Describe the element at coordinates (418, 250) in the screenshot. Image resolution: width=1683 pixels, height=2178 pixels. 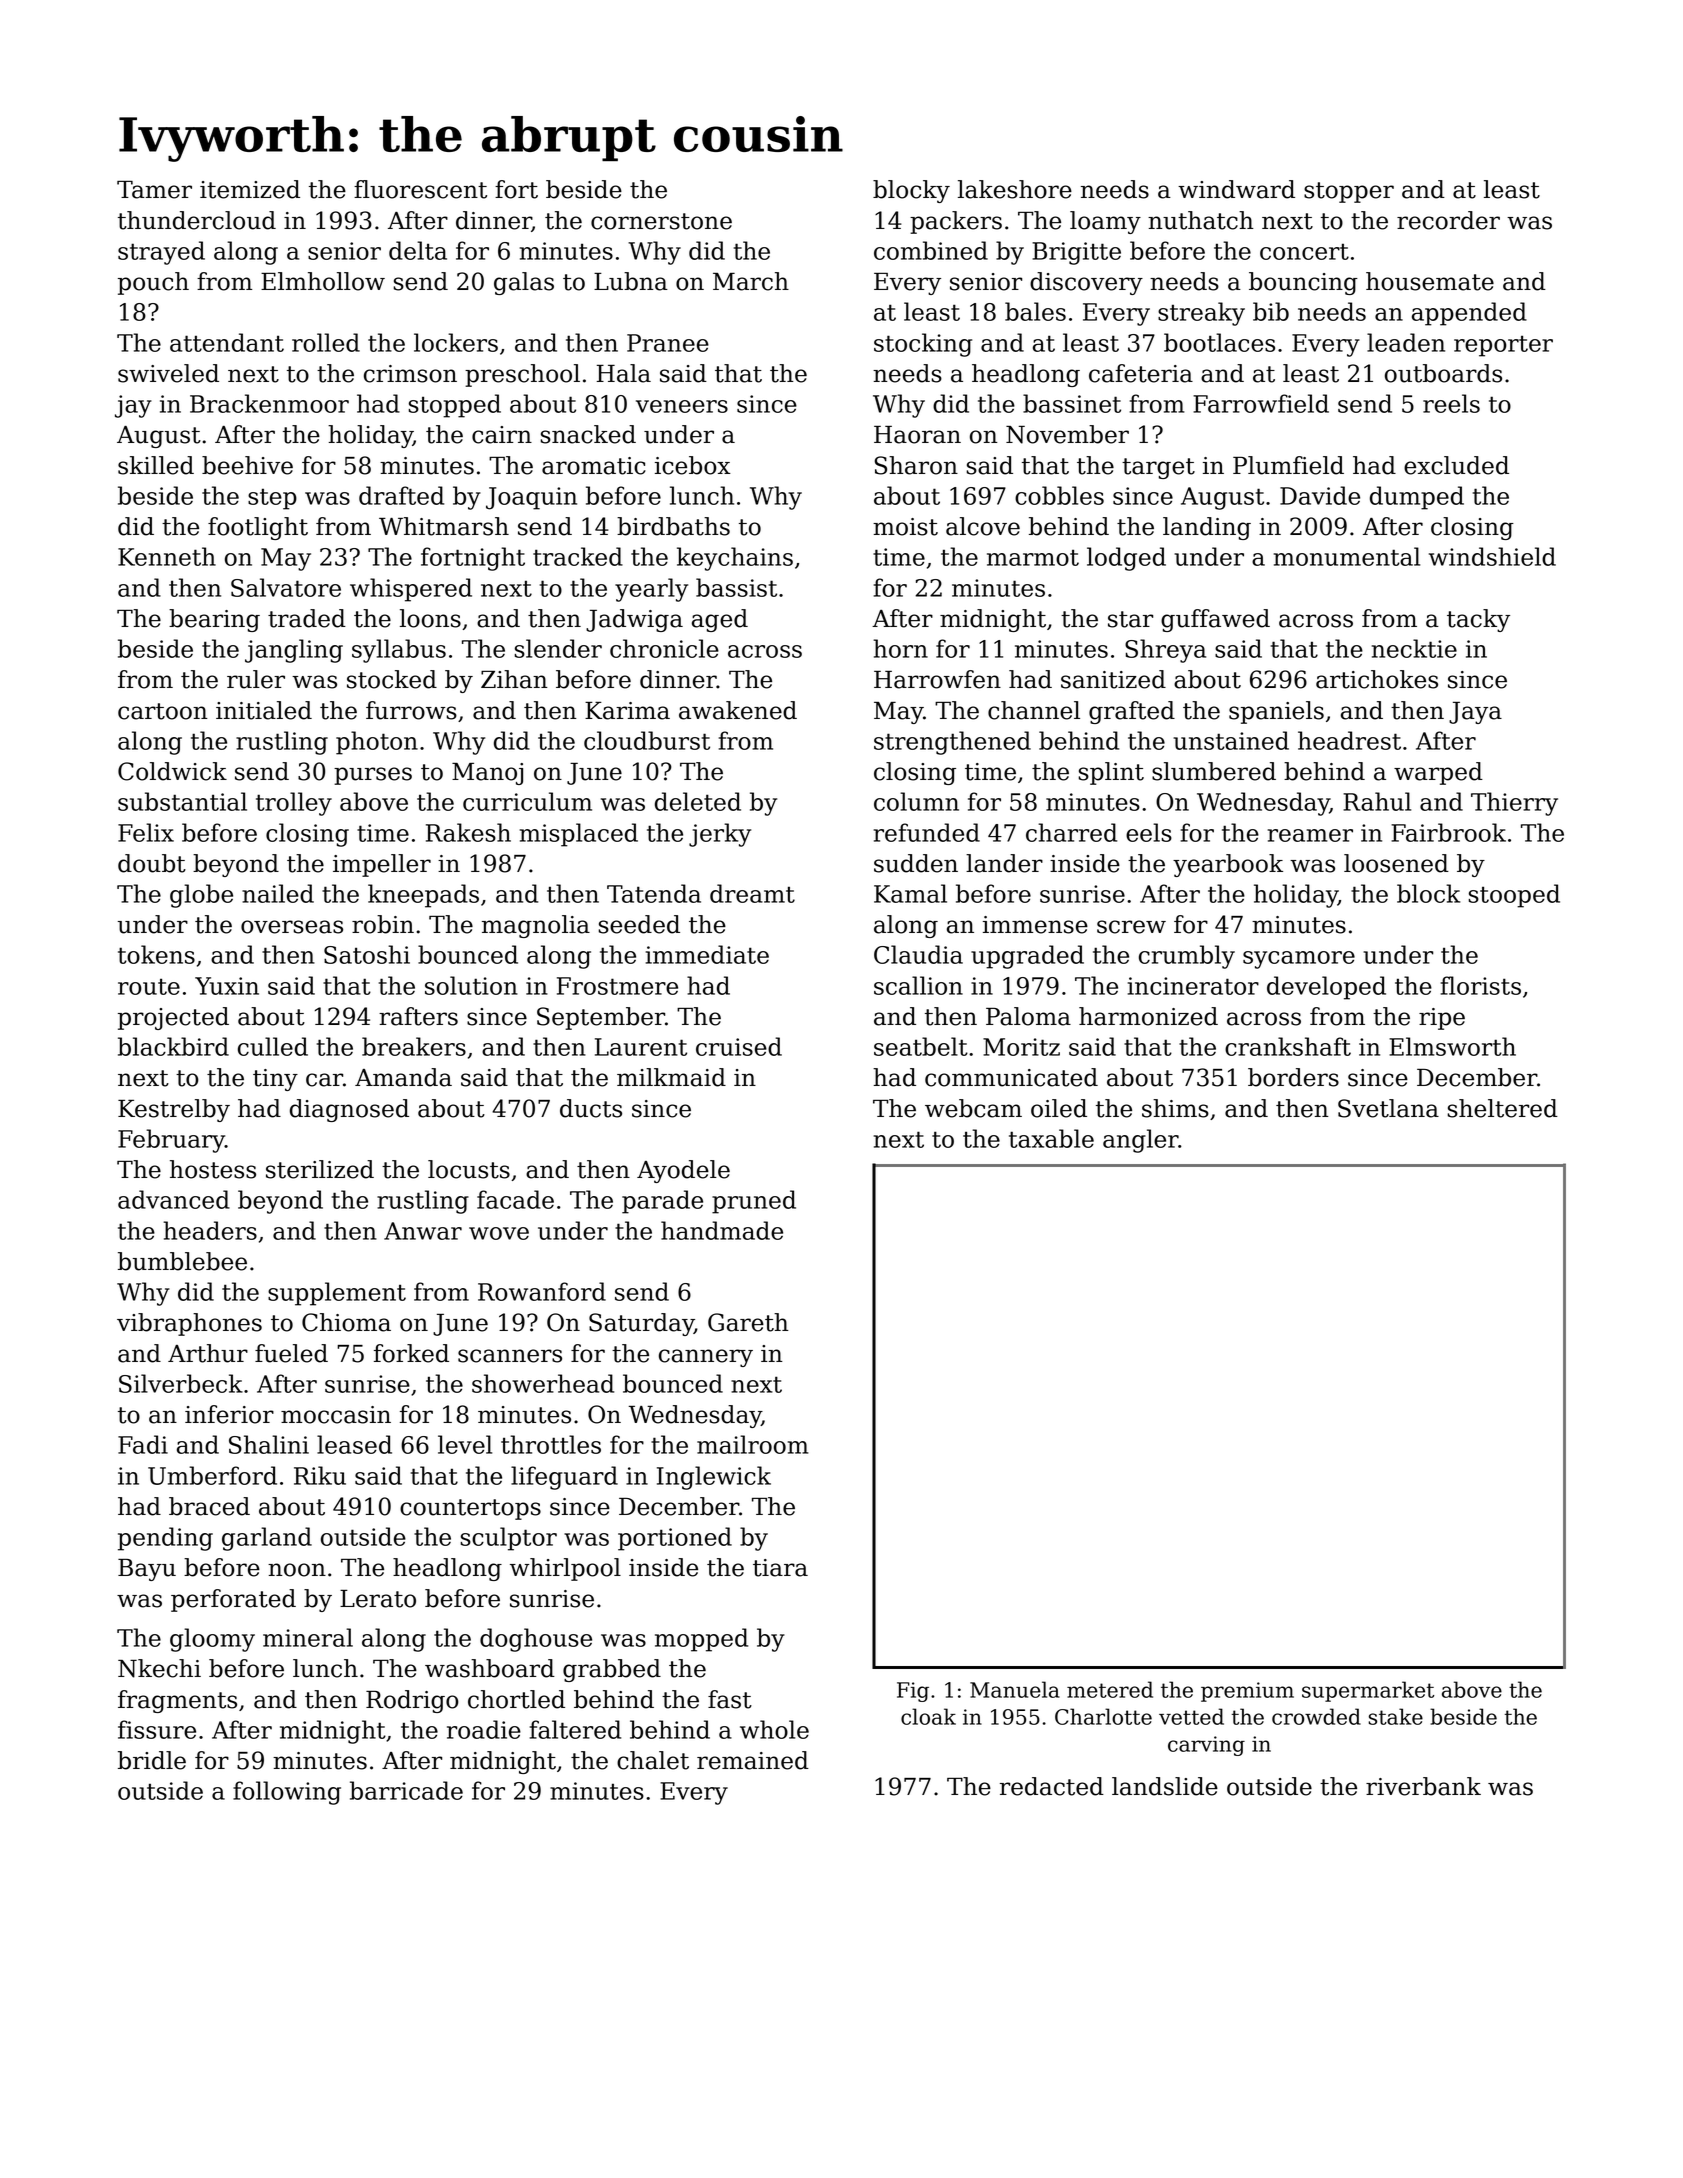
I see `delta` at that location.
